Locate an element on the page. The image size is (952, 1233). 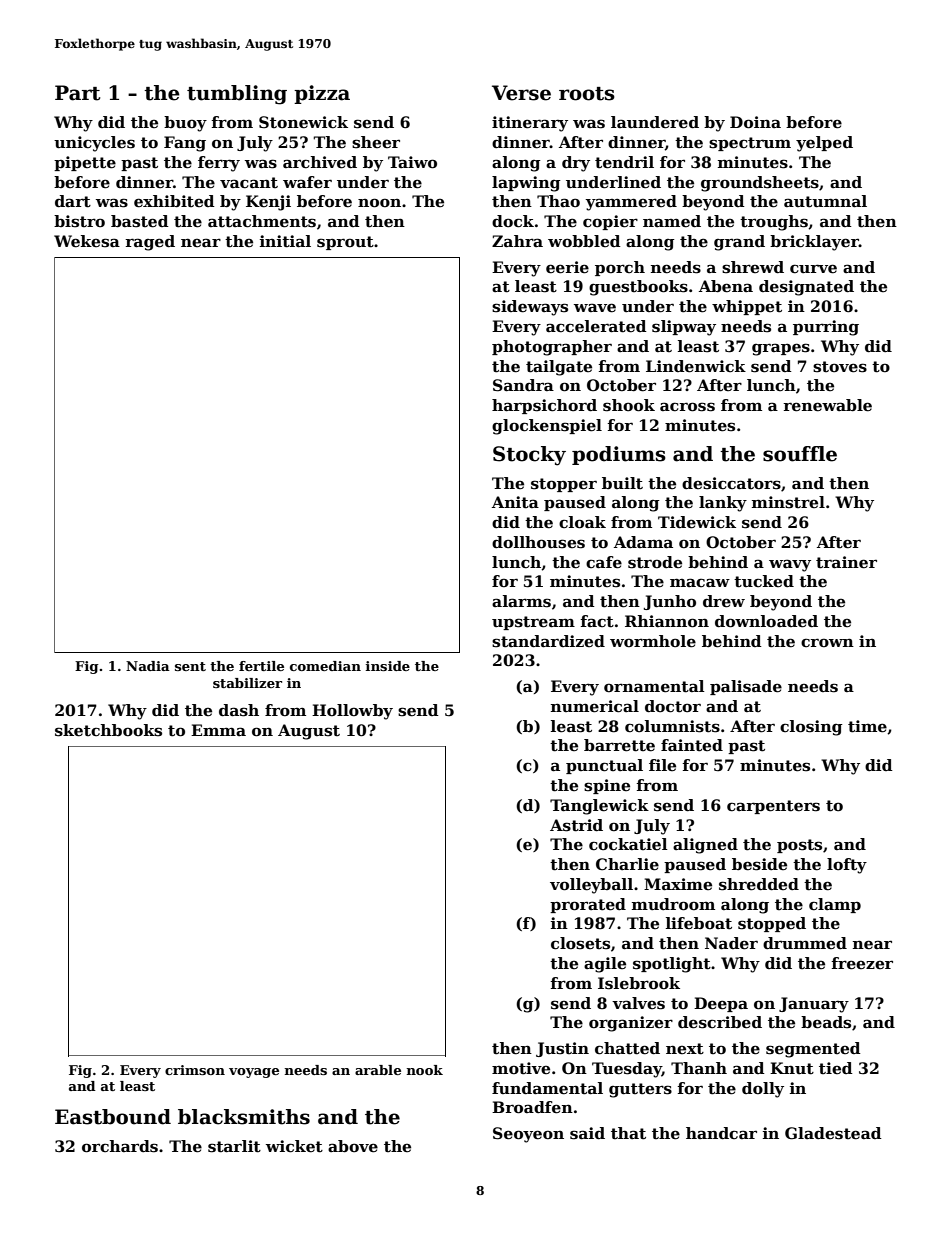
stoves is located at coordinates (840, 367).
